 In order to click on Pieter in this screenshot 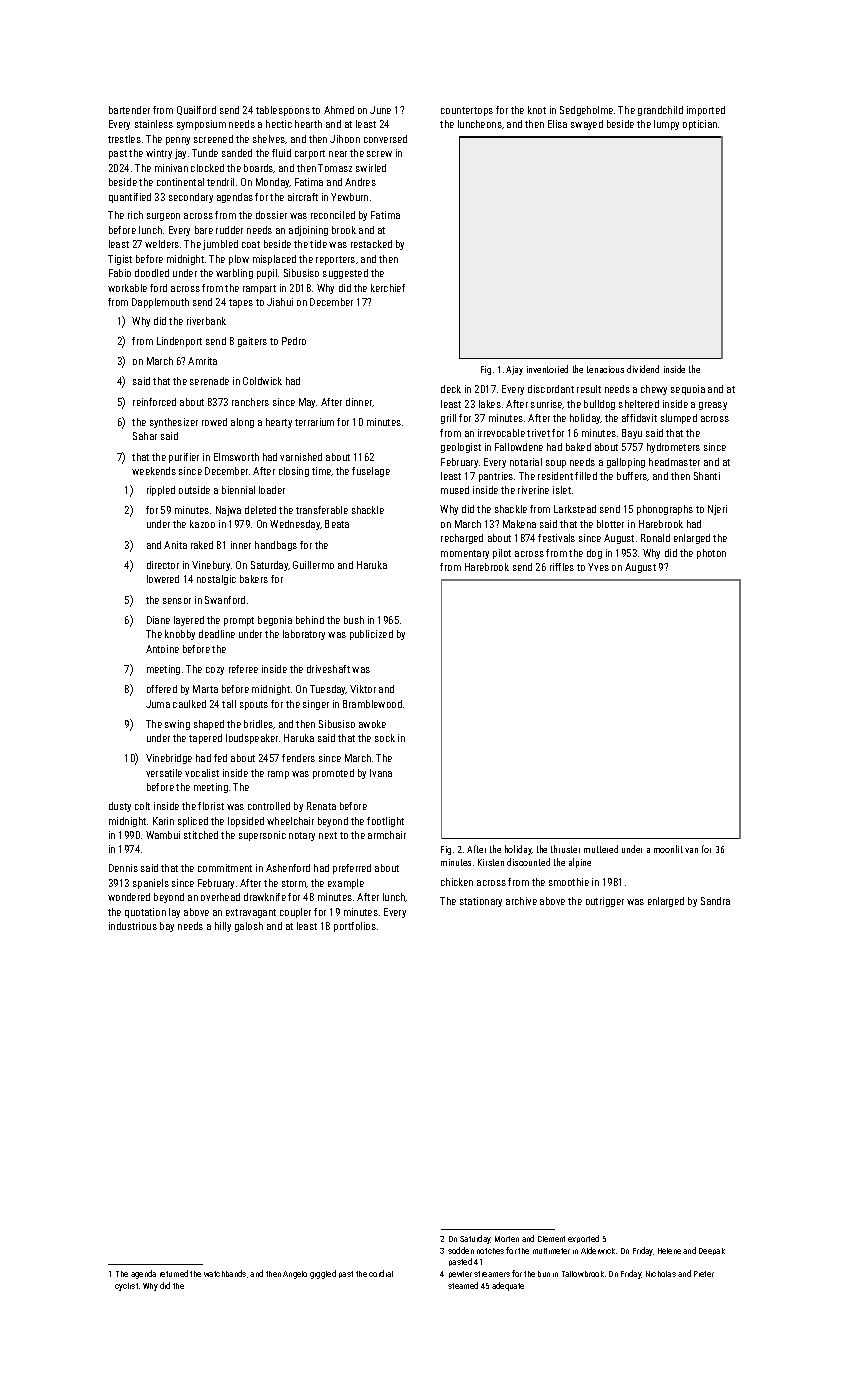, I will do `click(704, 1274)`.
